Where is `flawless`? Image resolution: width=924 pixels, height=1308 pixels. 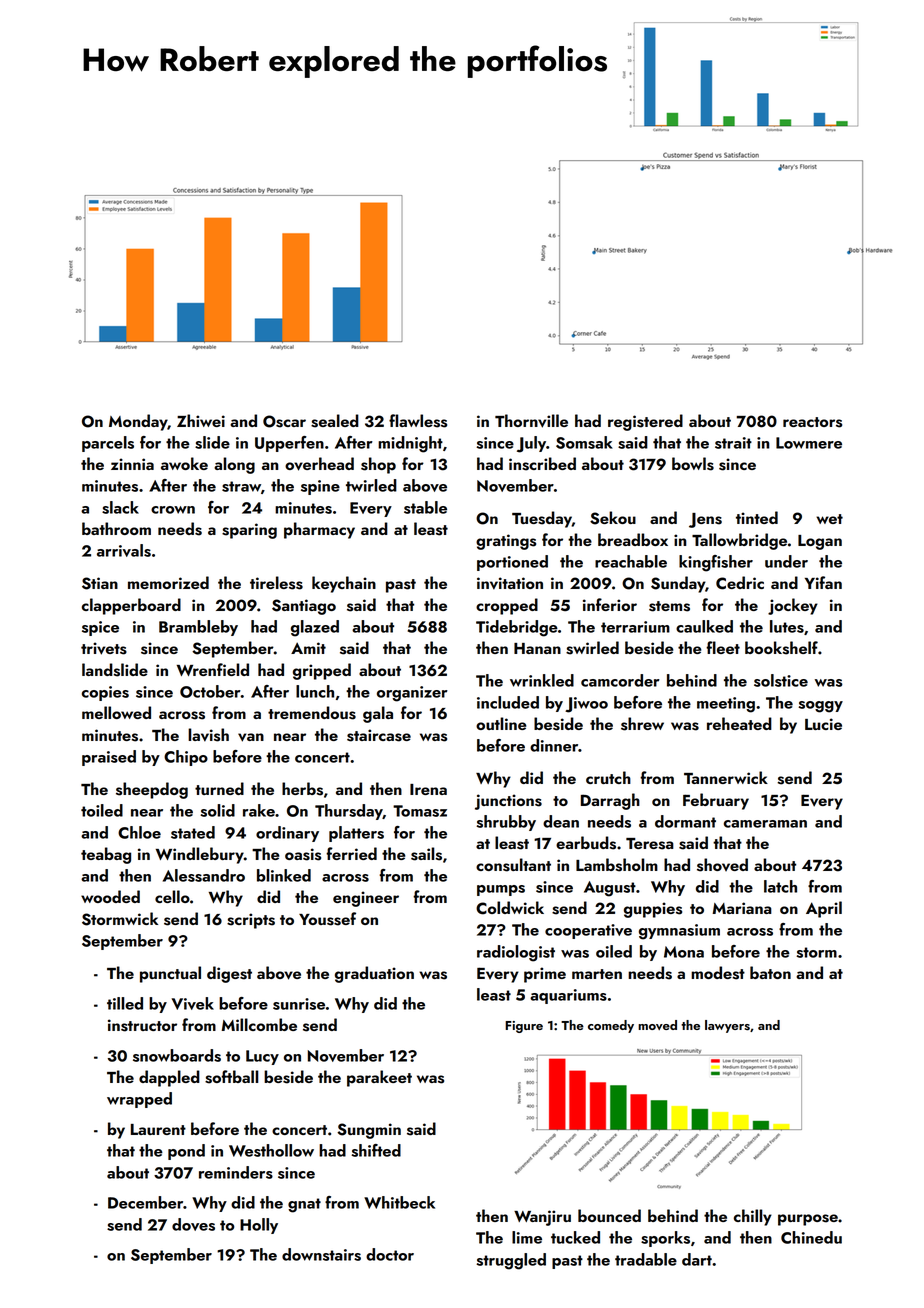 flawless is located at coordinates (418, 421).
